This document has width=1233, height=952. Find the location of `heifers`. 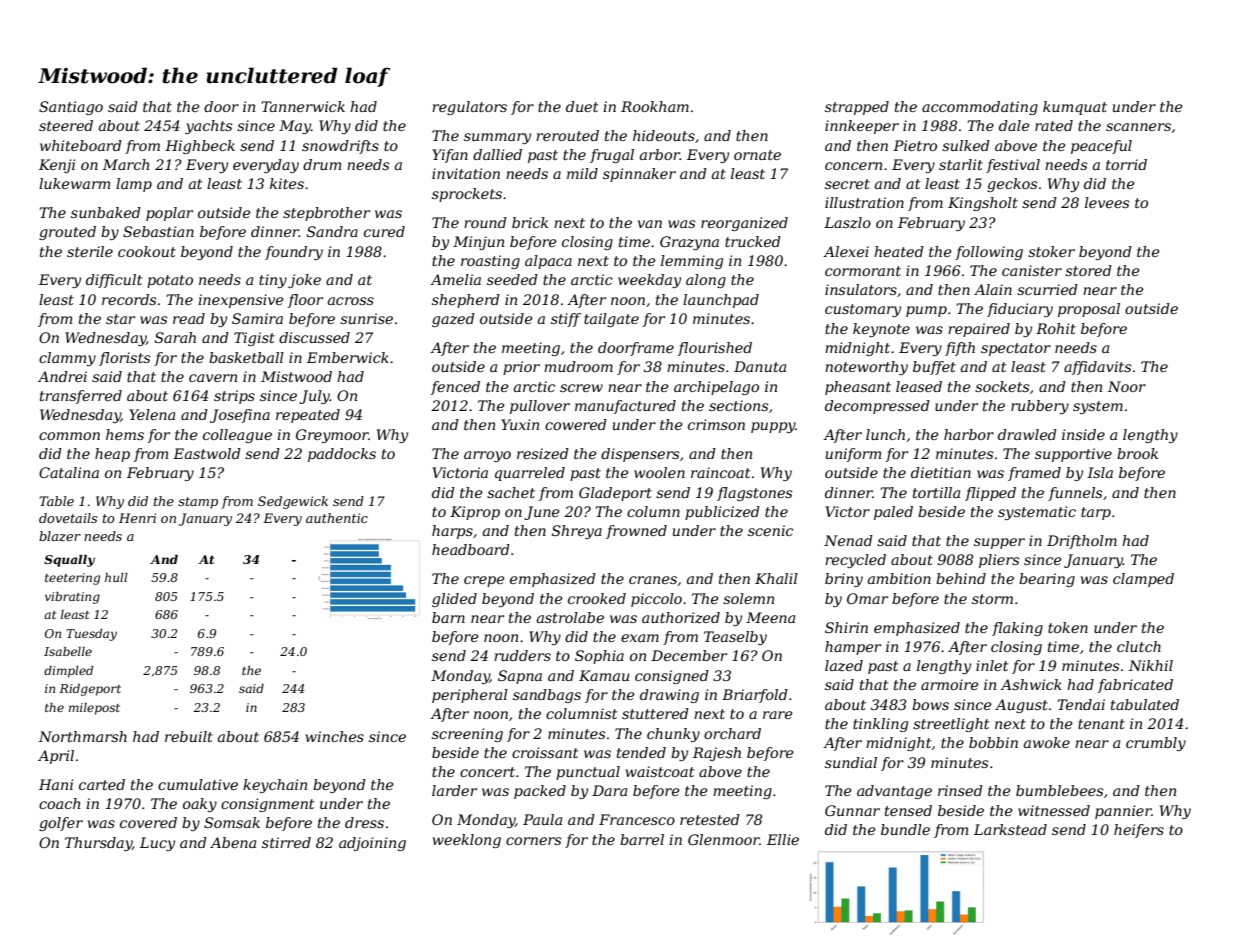

heifers is located at coordinates (1139, 831).
